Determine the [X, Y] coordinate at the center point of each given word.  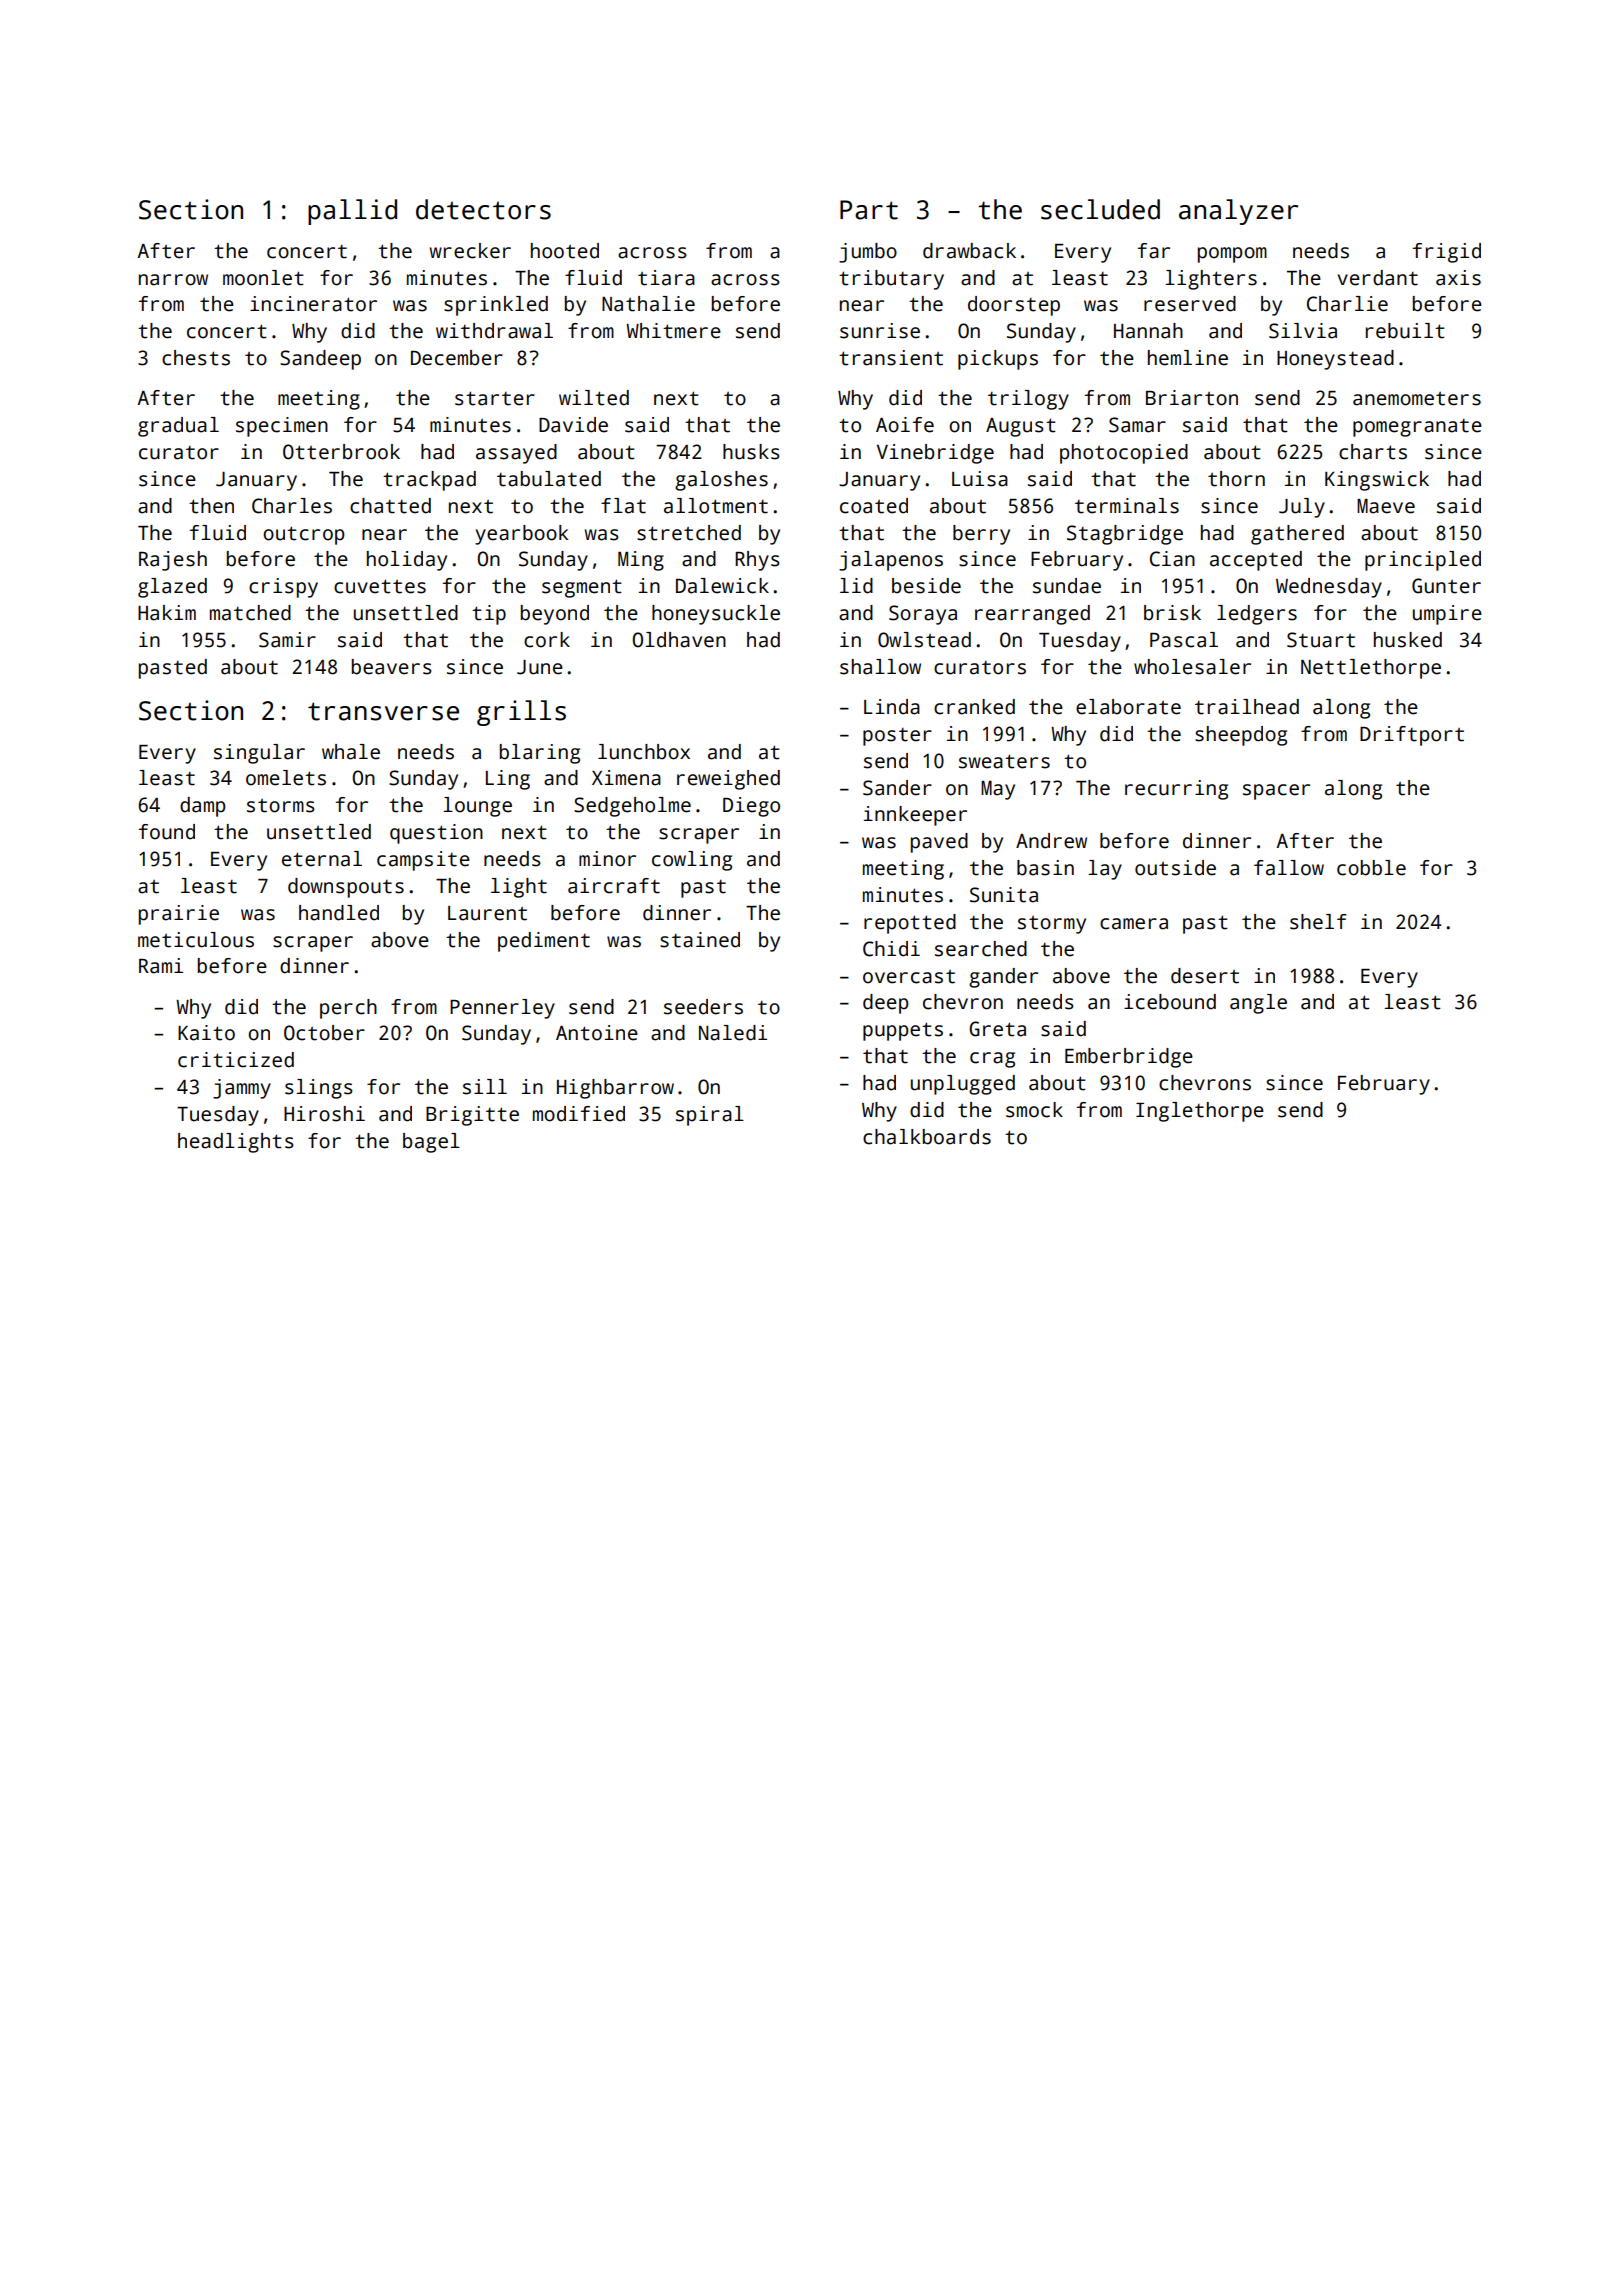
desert [1205, 976]
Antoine [597, 1033]
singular [259, 754]
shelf [1318, 922]
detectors [483, 209]
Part [869, 210]
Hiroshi [324, 1114]
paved [939, 843]
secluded [1100, 209]
